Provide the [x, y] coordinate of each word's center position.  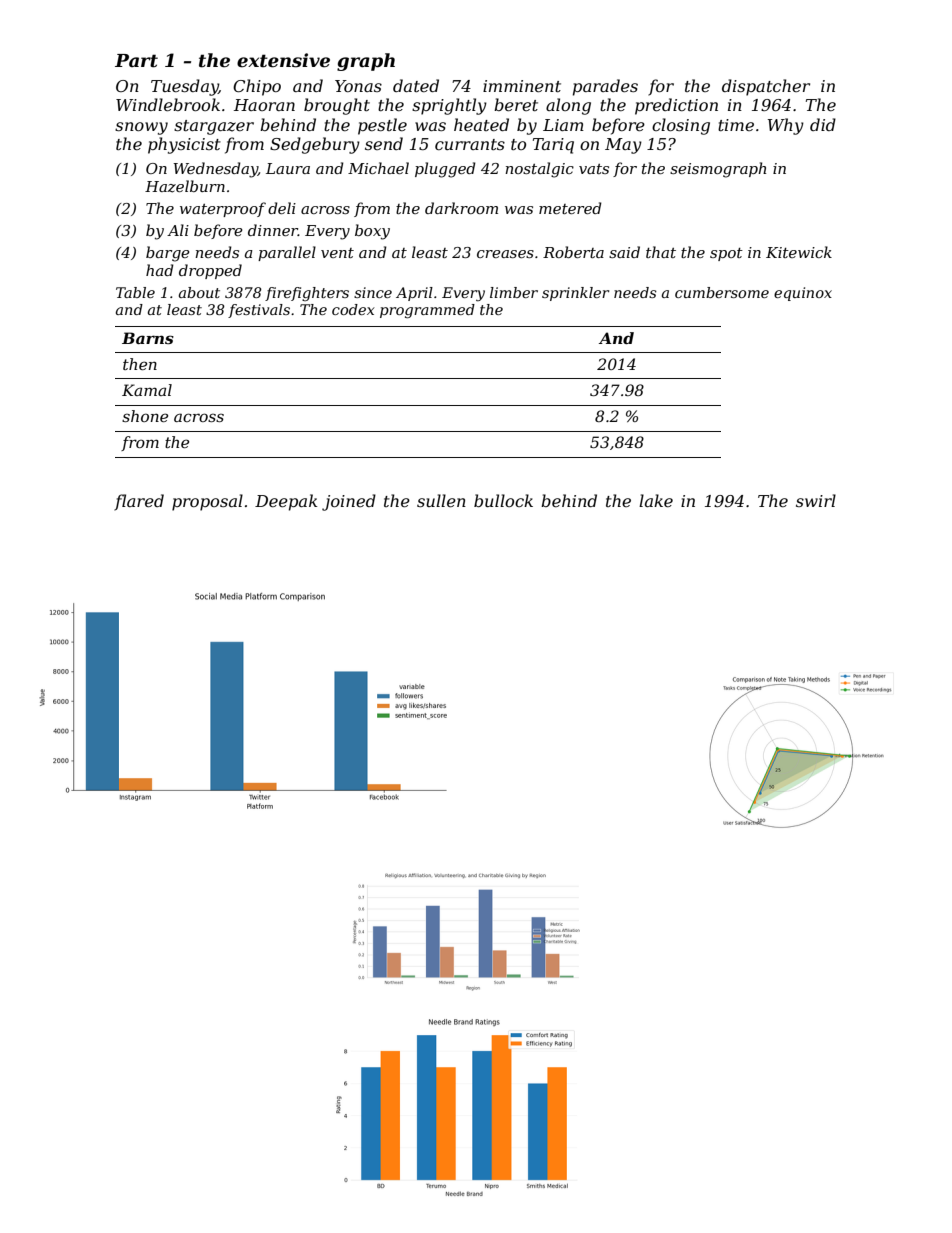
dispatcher [766, 87]
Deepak [286, 502]
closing [681, 126]
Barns [148, 338]
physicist [184, 145]
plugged [445, 170]
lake [656, 500]
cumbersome [722, 292]
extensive [283, 60]
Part [136, 61]
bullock [503, 500]
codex [353, 309]
